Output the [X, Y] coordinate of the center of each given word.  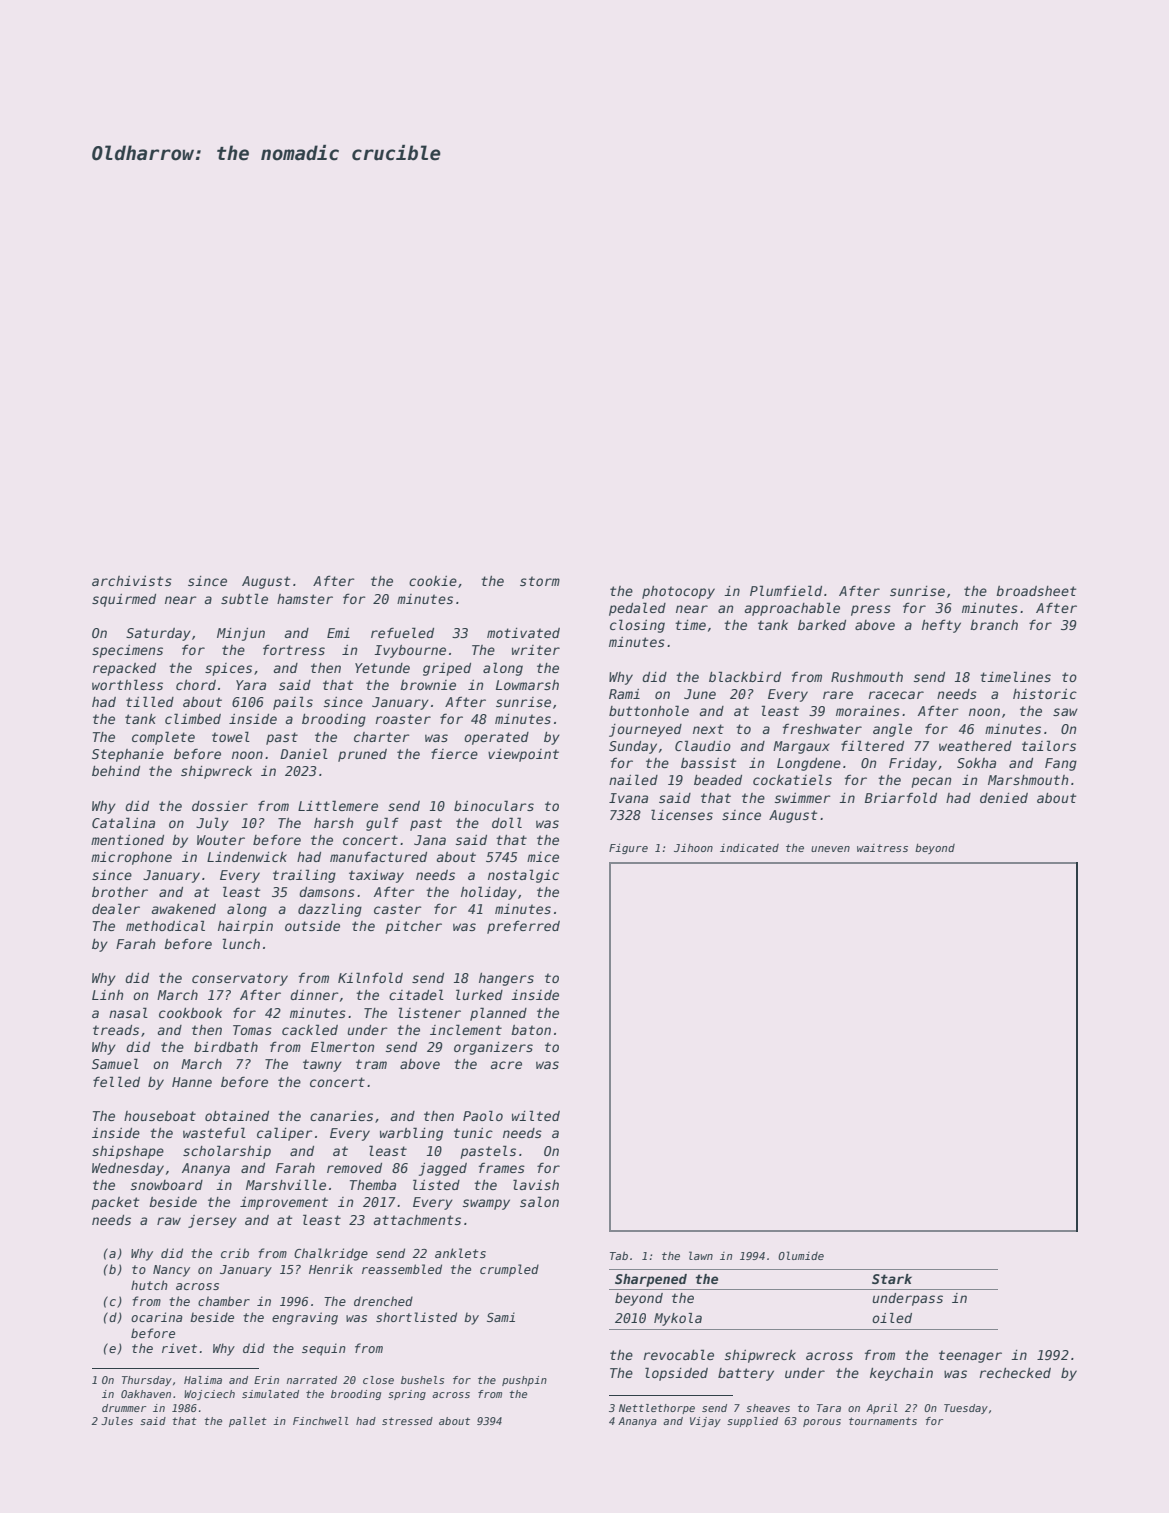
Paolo [483, 1115]
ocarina [157, 1317]
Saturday [158, 634]
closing [637, 626]
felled [116, 1081]
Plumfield [786, 590]
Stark [892, 1279]
